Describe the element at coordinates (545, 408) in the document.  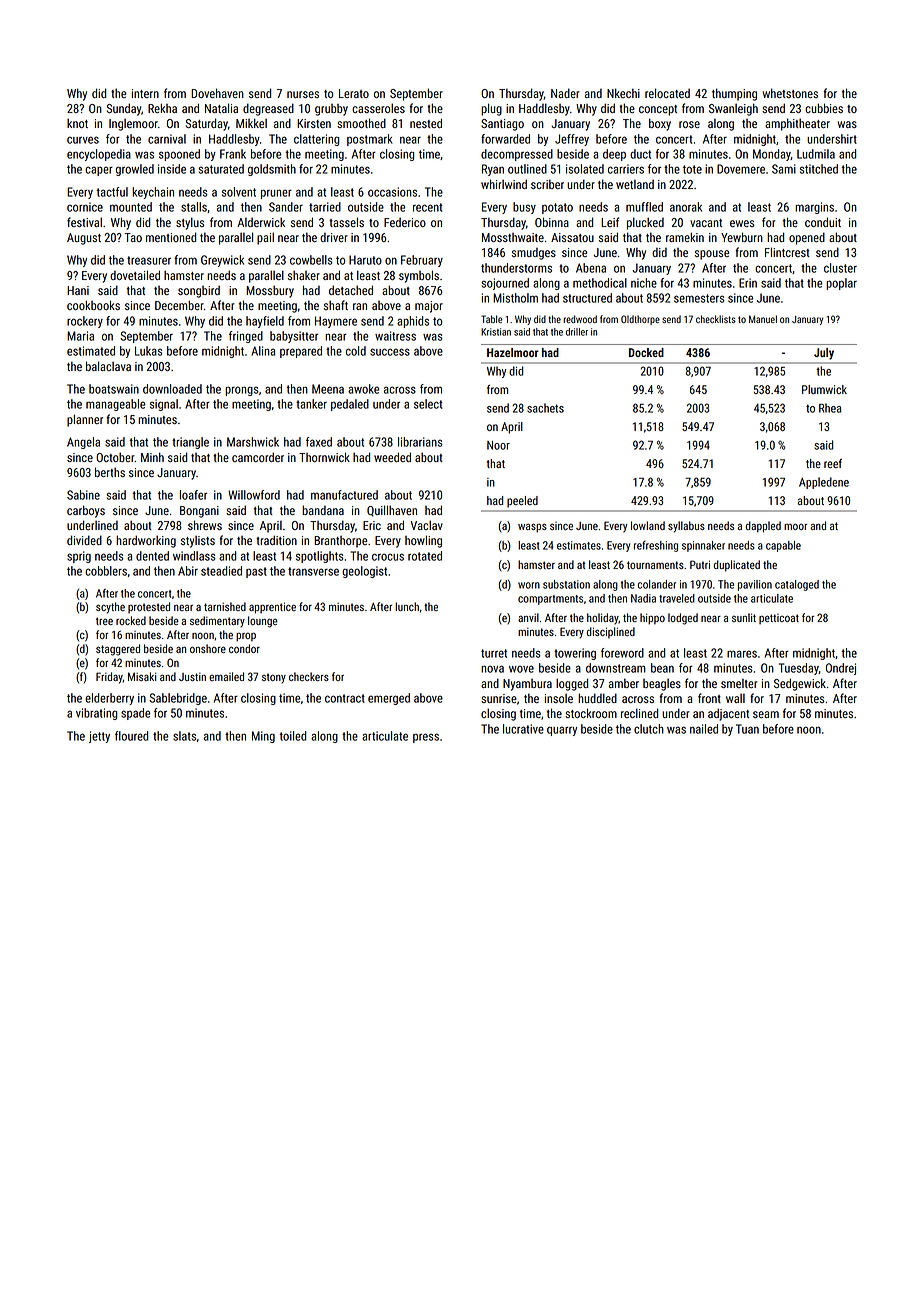
I see `sachets` at that location.
